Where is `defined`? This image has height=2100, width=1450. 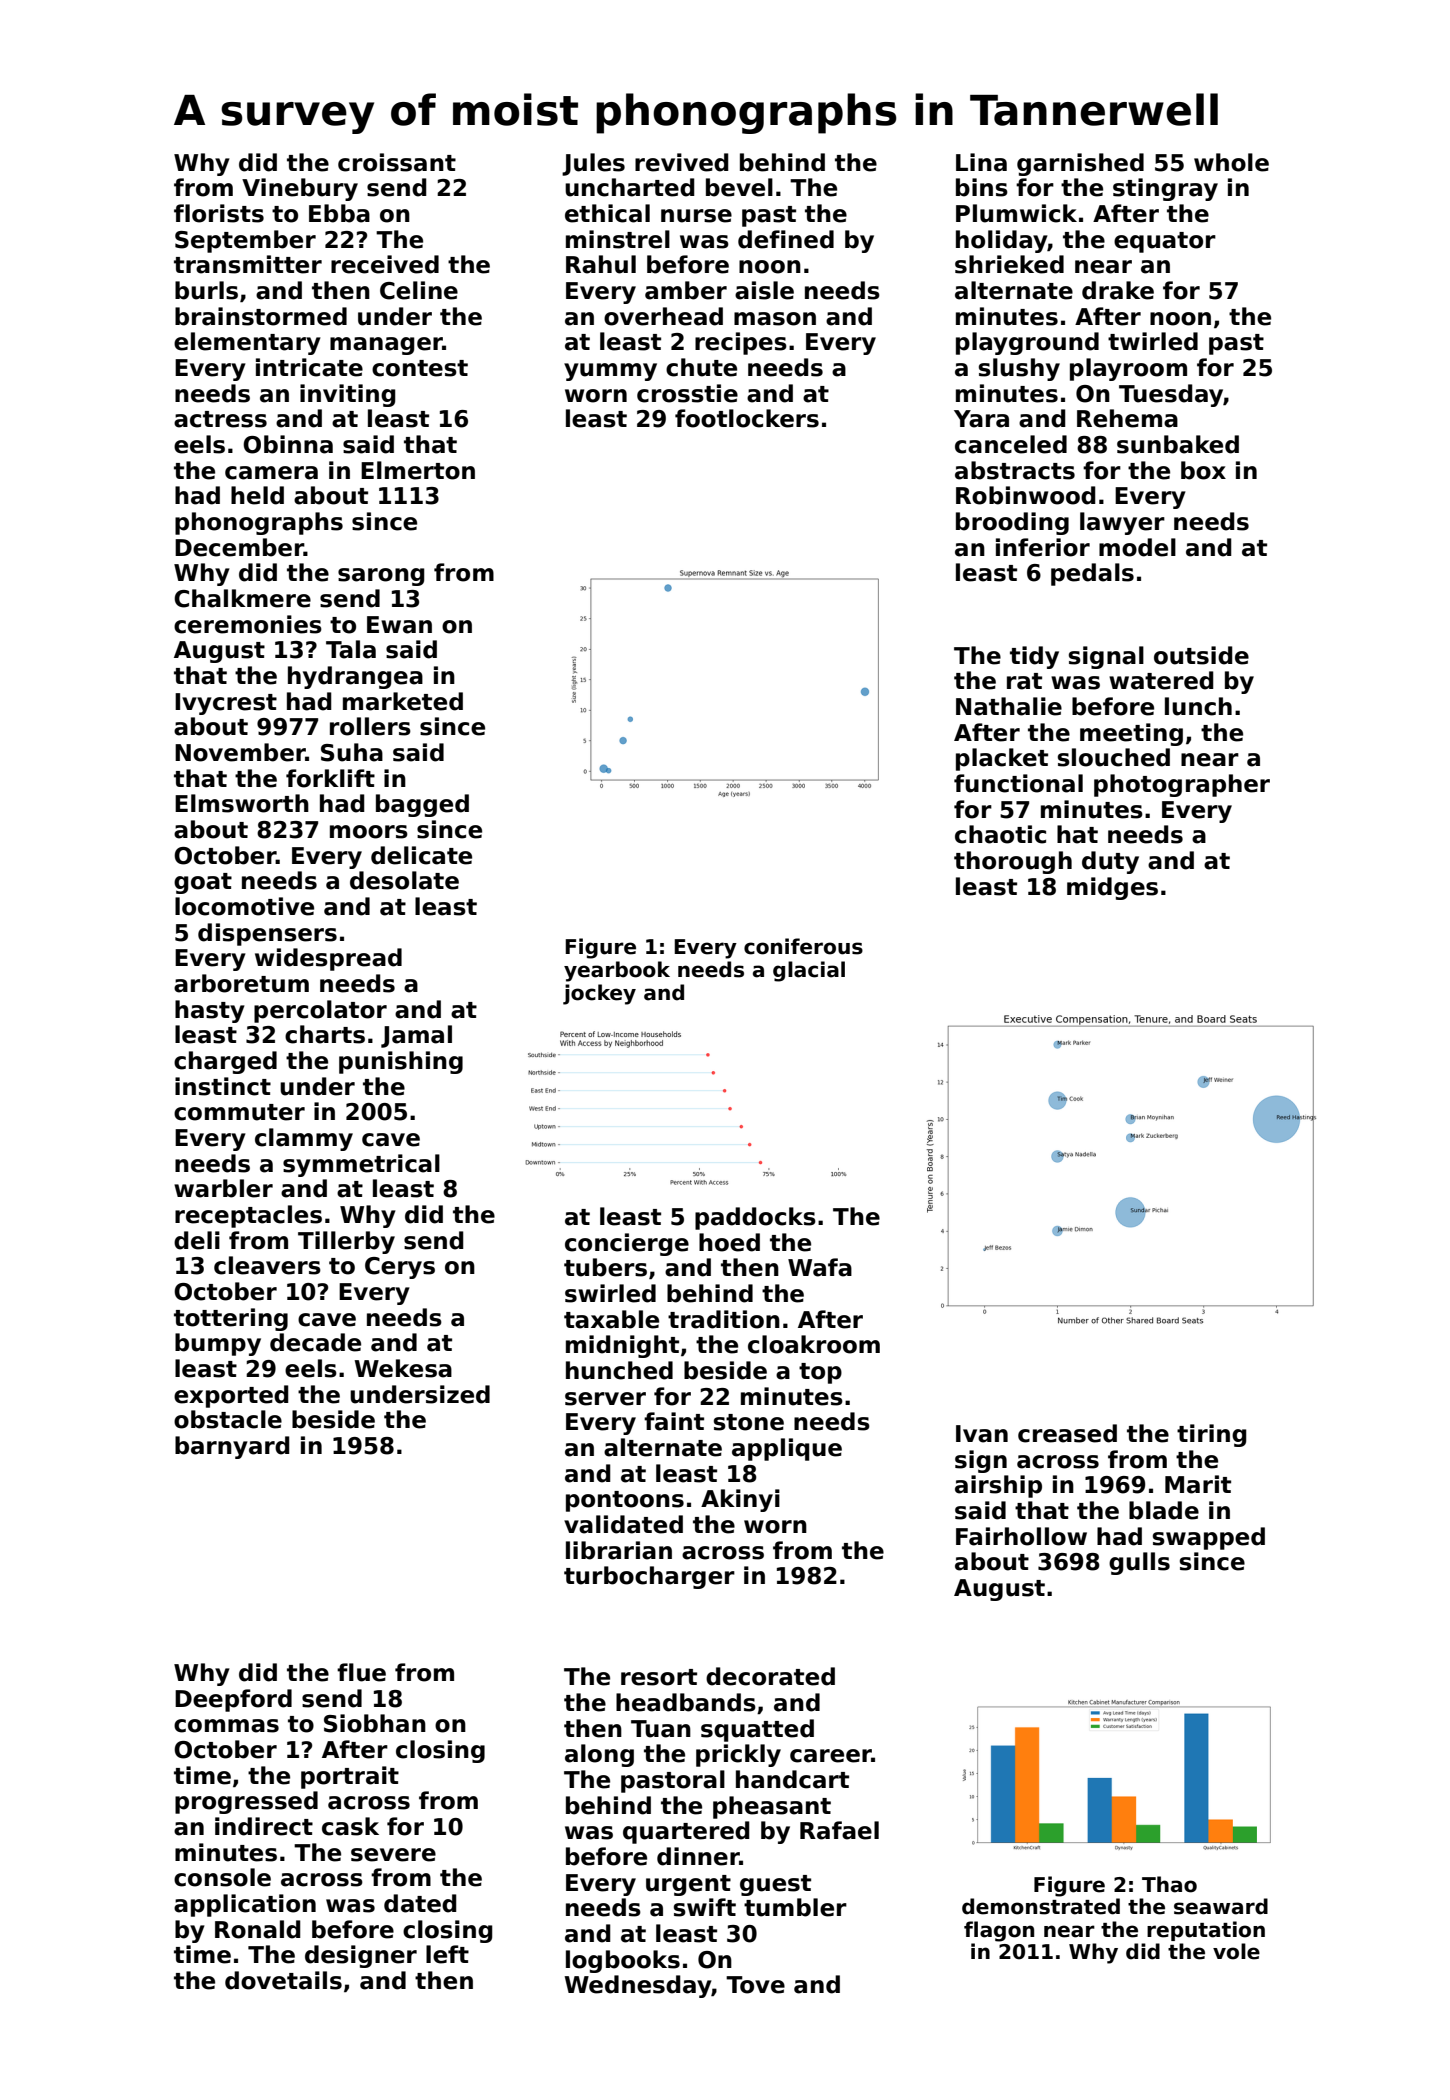 defined is located at coordinates (786, 239).
